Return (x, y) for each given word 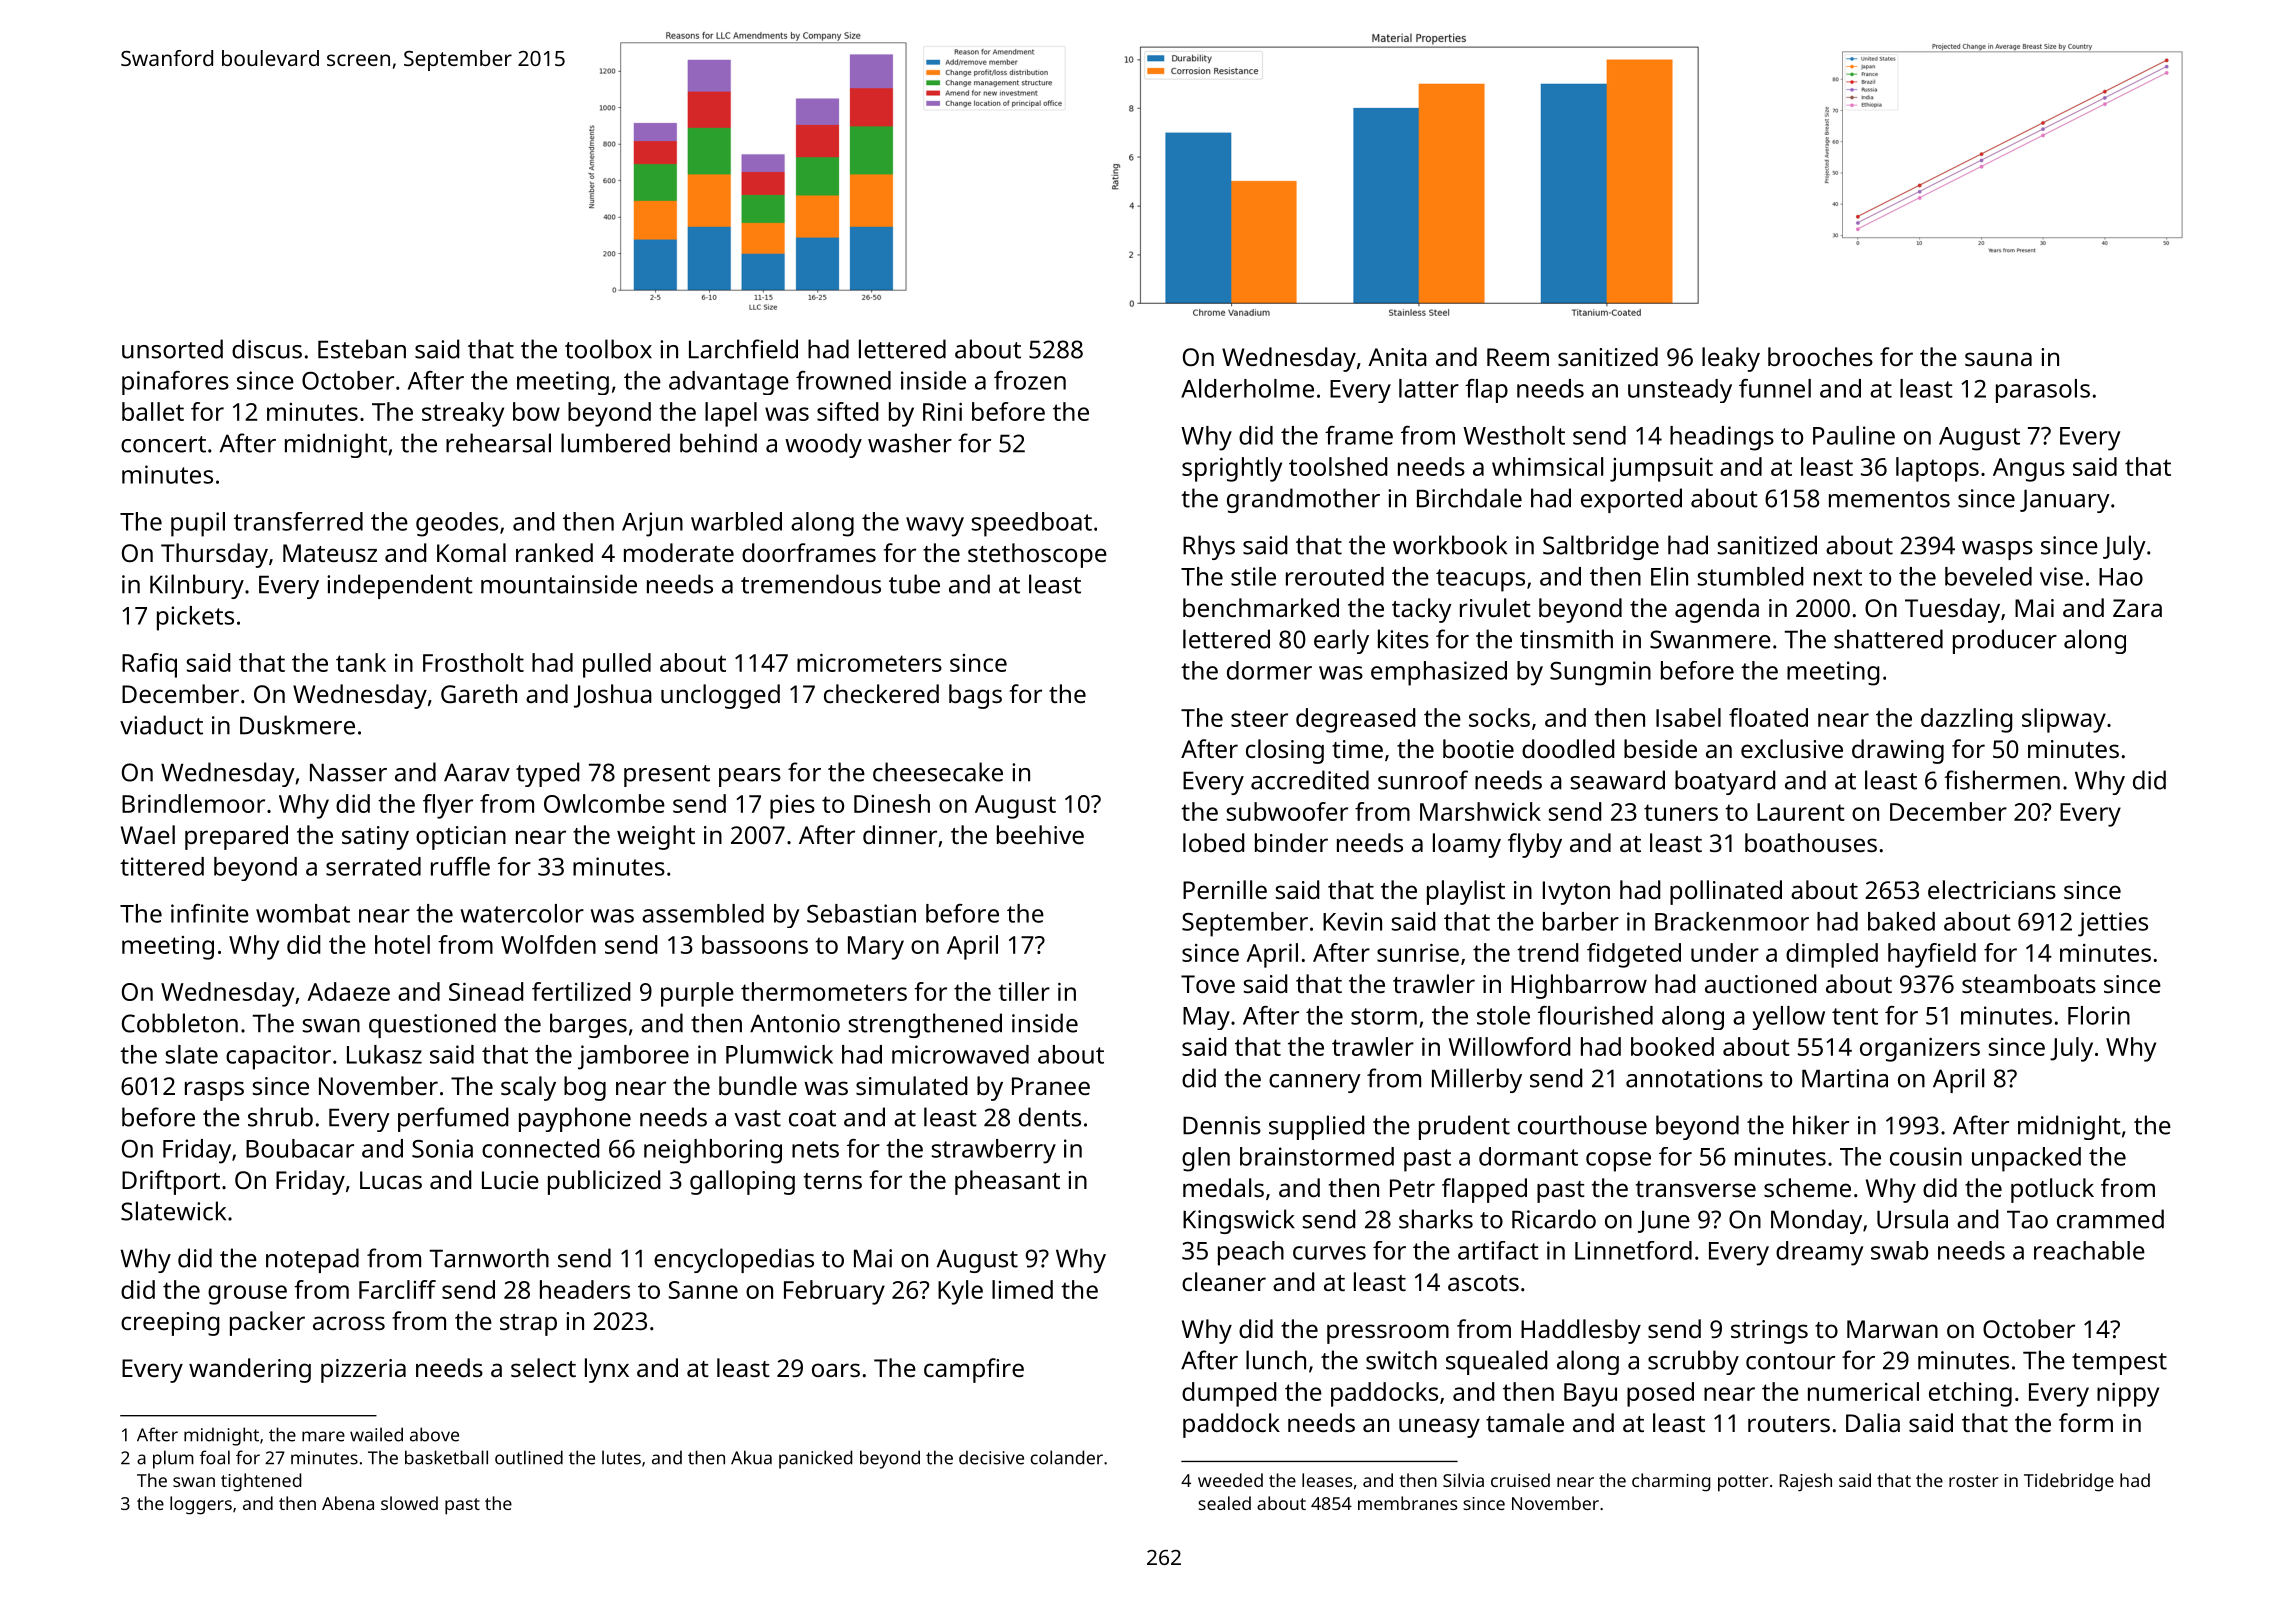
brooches (1820, 356)
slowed (409, 1503)
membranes (1407, 1503)
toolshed (1338, 466)
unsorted (172, 349)
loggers (201, 1505)
